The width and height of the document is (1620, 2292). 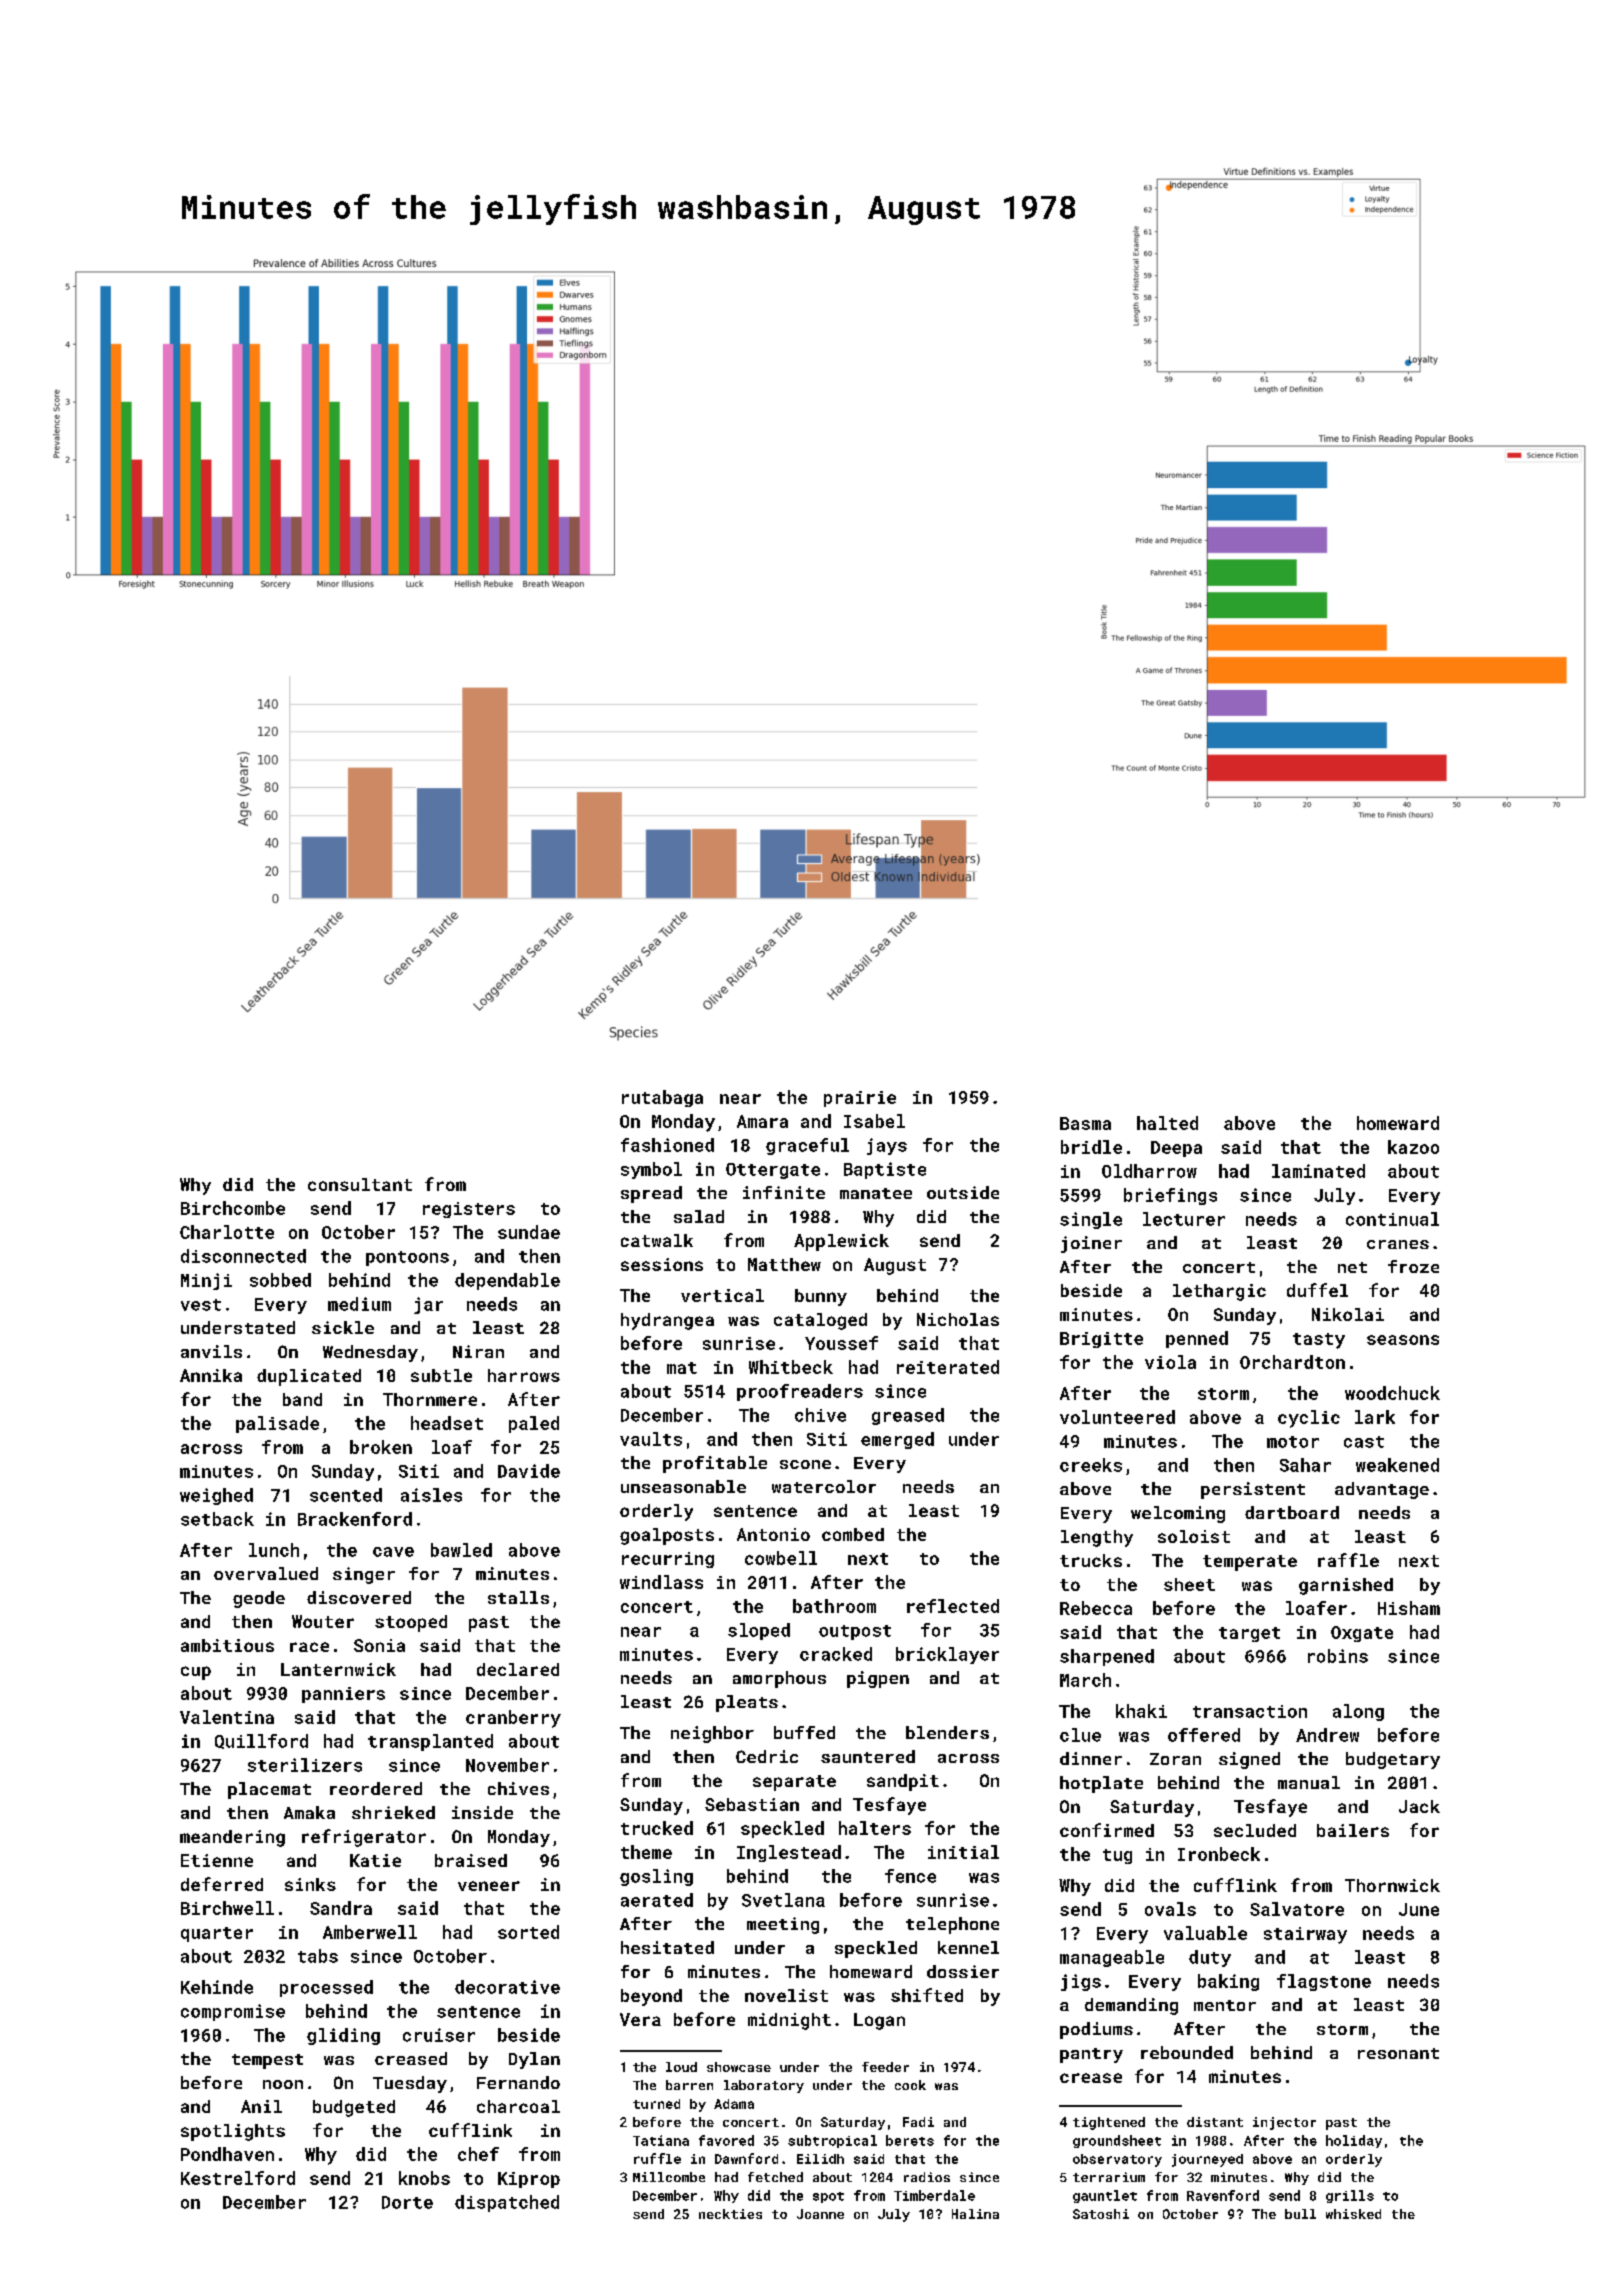 I want to click on flagstone, so click(x=1324, y=1982).
